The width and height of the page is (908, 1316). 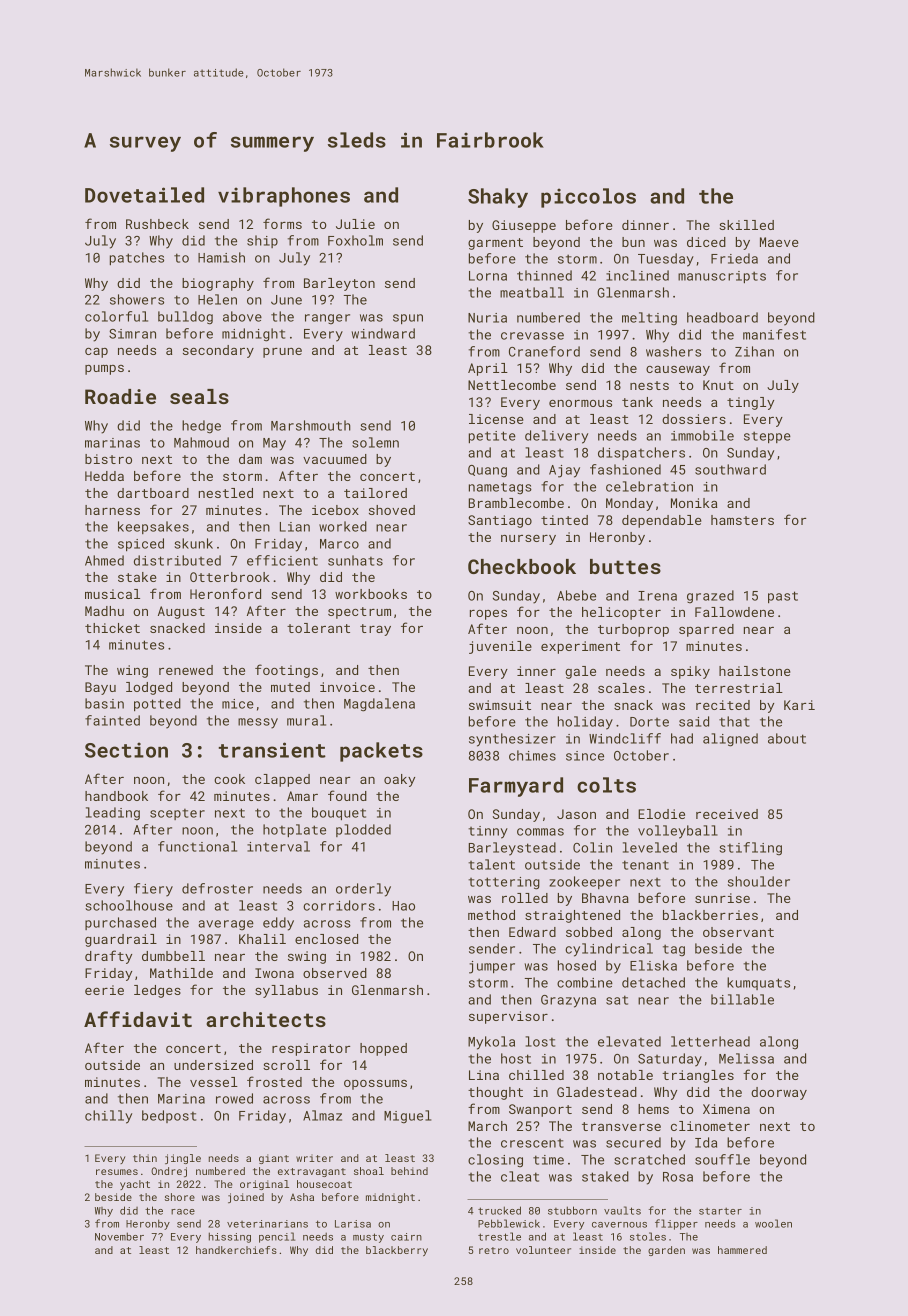 I want to click on Dovetailed, so click(x=144, y=195).
